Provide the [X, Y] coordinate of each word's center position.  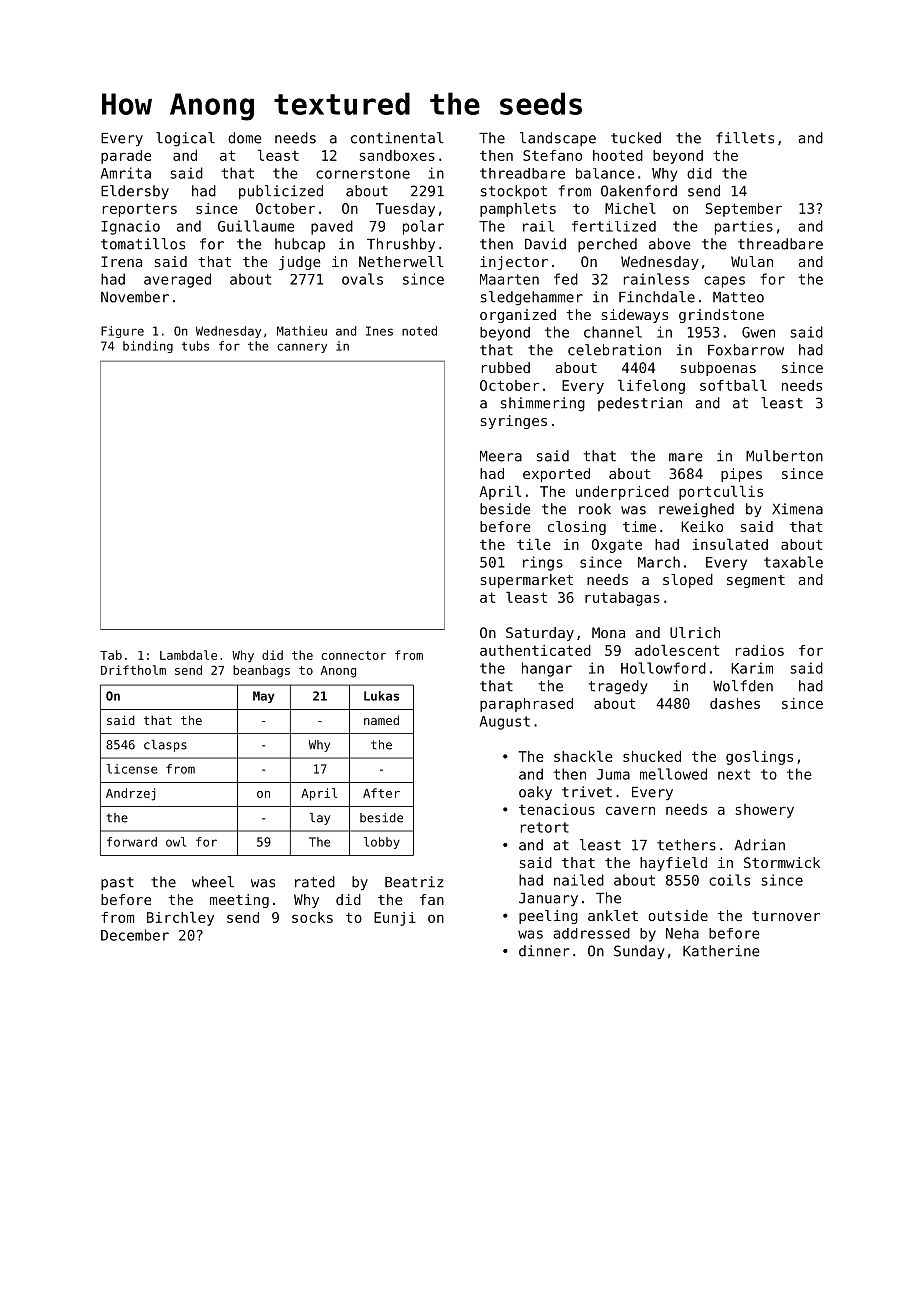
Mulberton [784, 456]
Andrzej [130, 794]
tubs [195, 346]
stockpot [514, 192]
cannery [302, 348]
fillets [745, 138]
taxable [793, 562]
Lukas [381, 696]
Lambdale [188, 655]
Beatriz [414, 882]
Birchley [180, 918]
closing [577, 528]
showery [765, 811]
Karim [752, 668]
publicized [281, 192]
